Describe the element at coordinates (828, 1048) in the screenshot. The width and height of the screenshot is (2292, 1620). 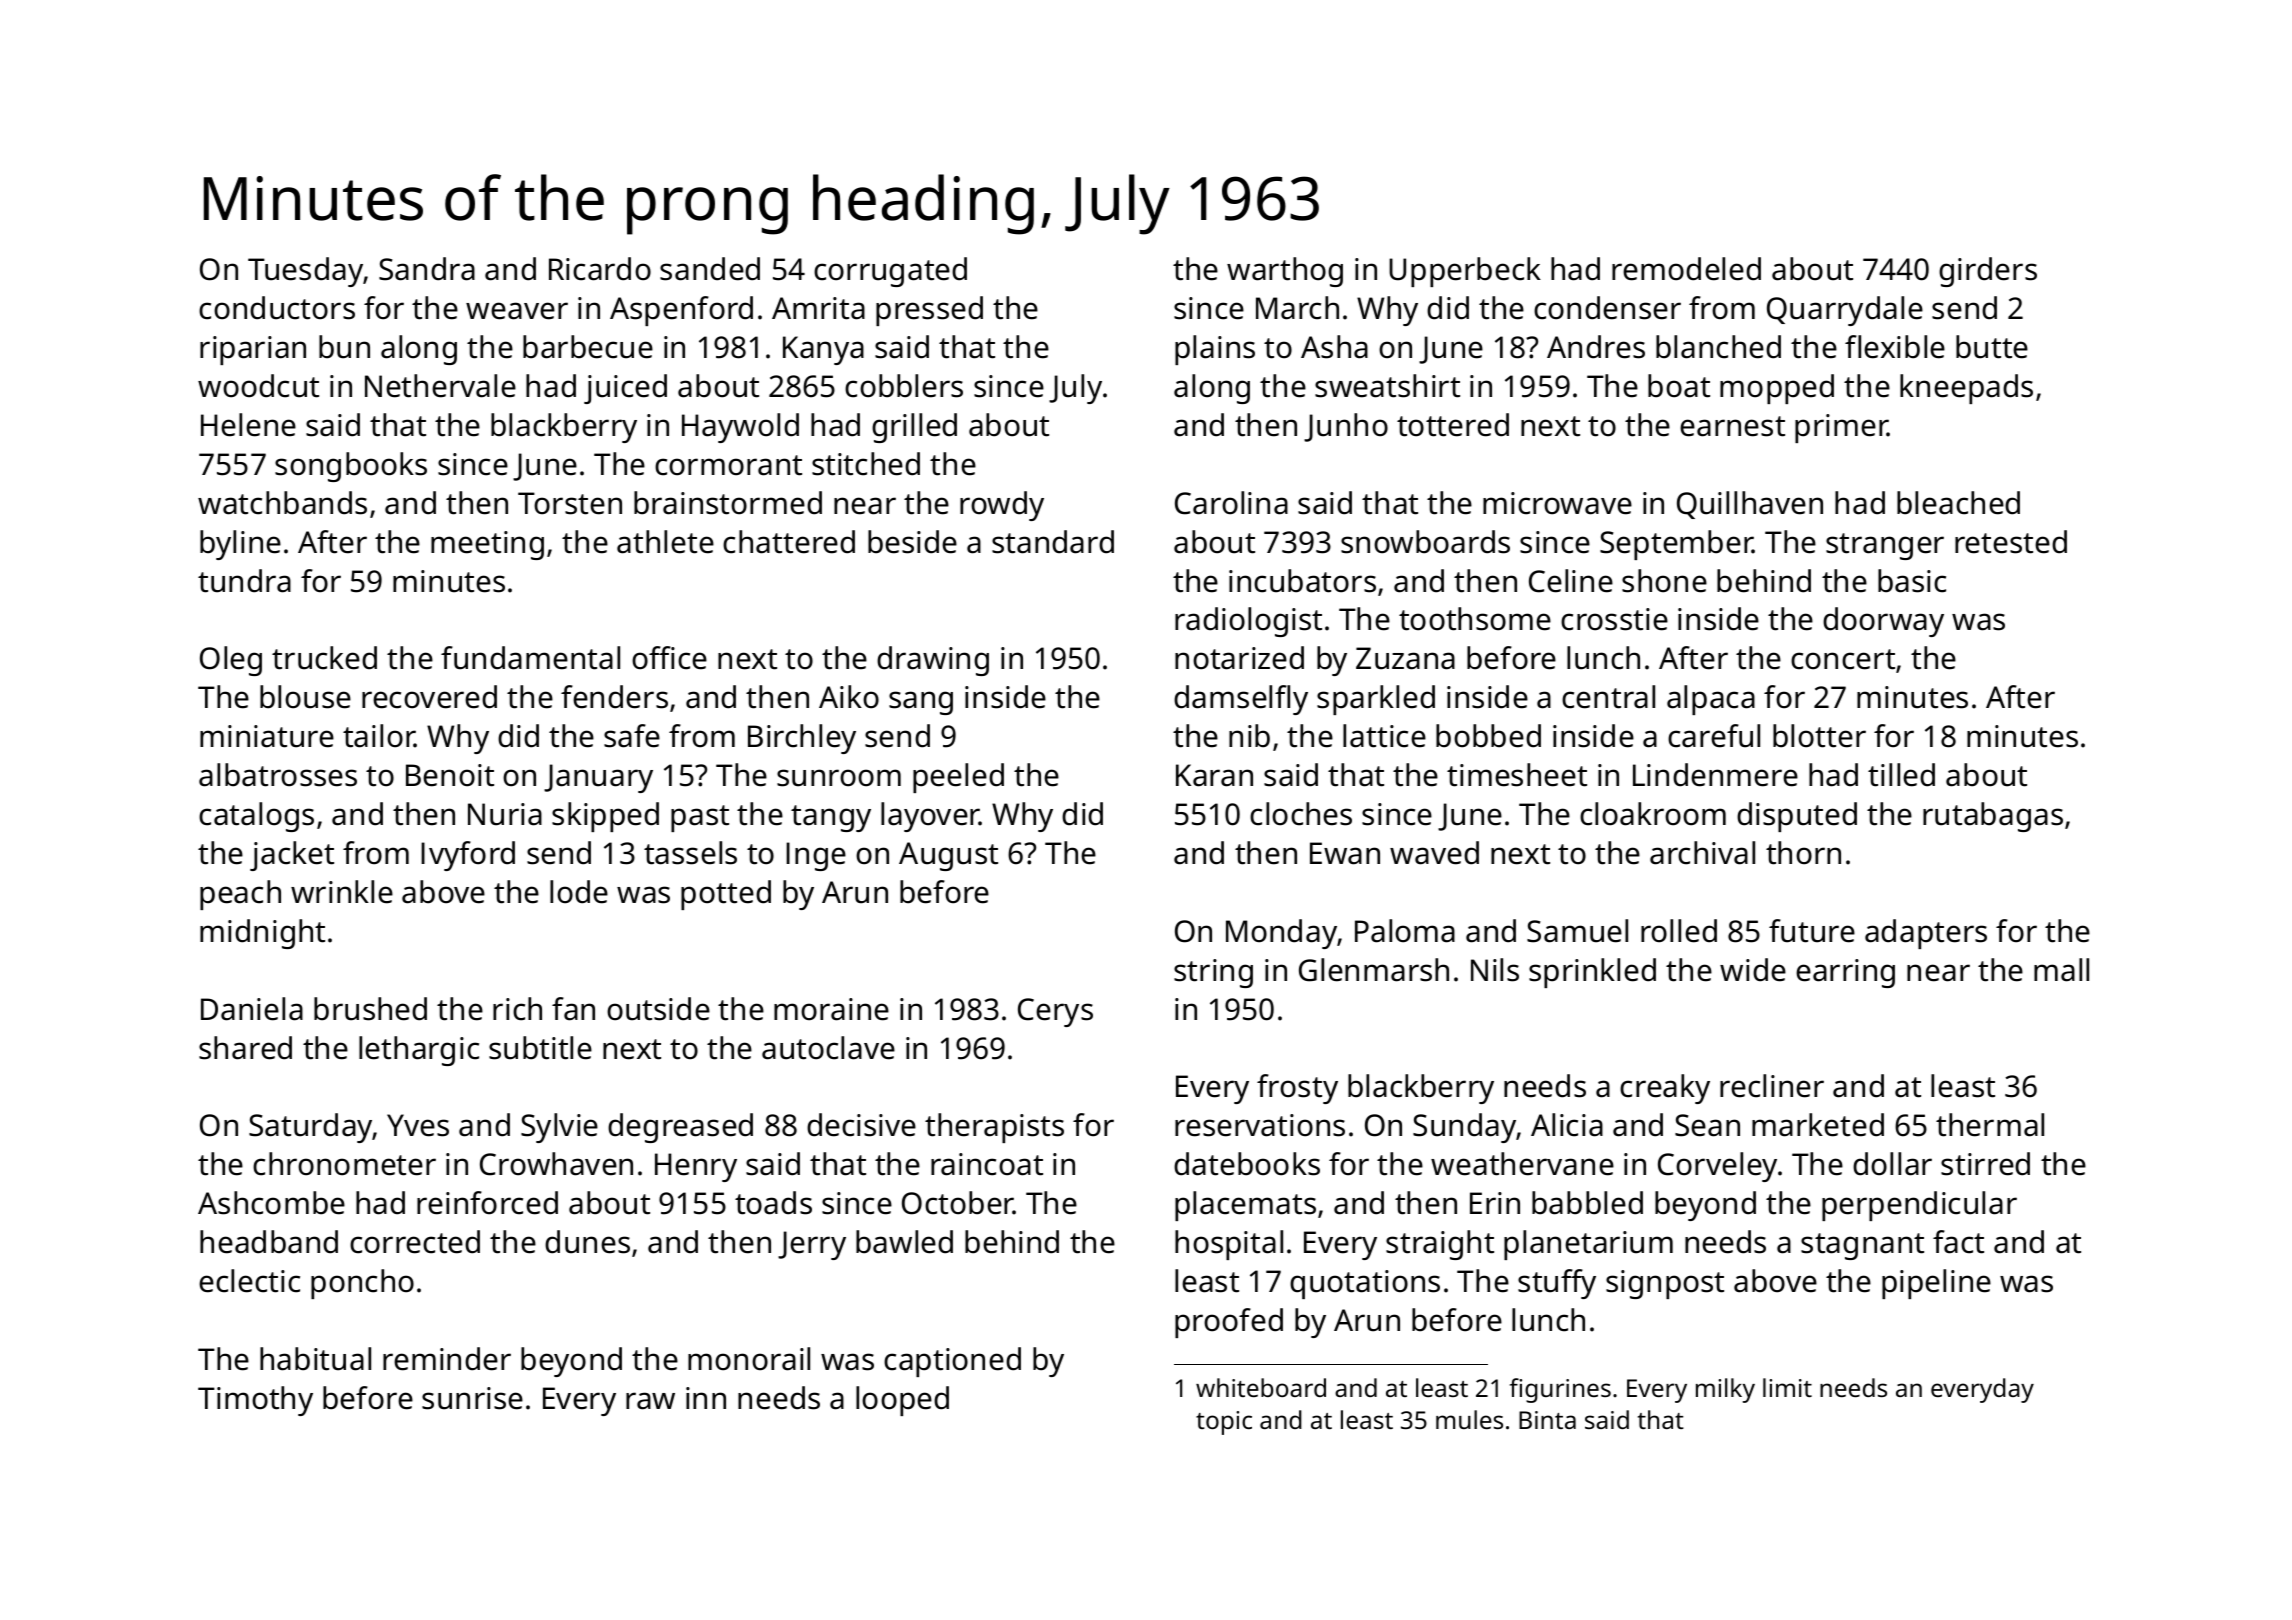
I see `autoclave` at that location.
